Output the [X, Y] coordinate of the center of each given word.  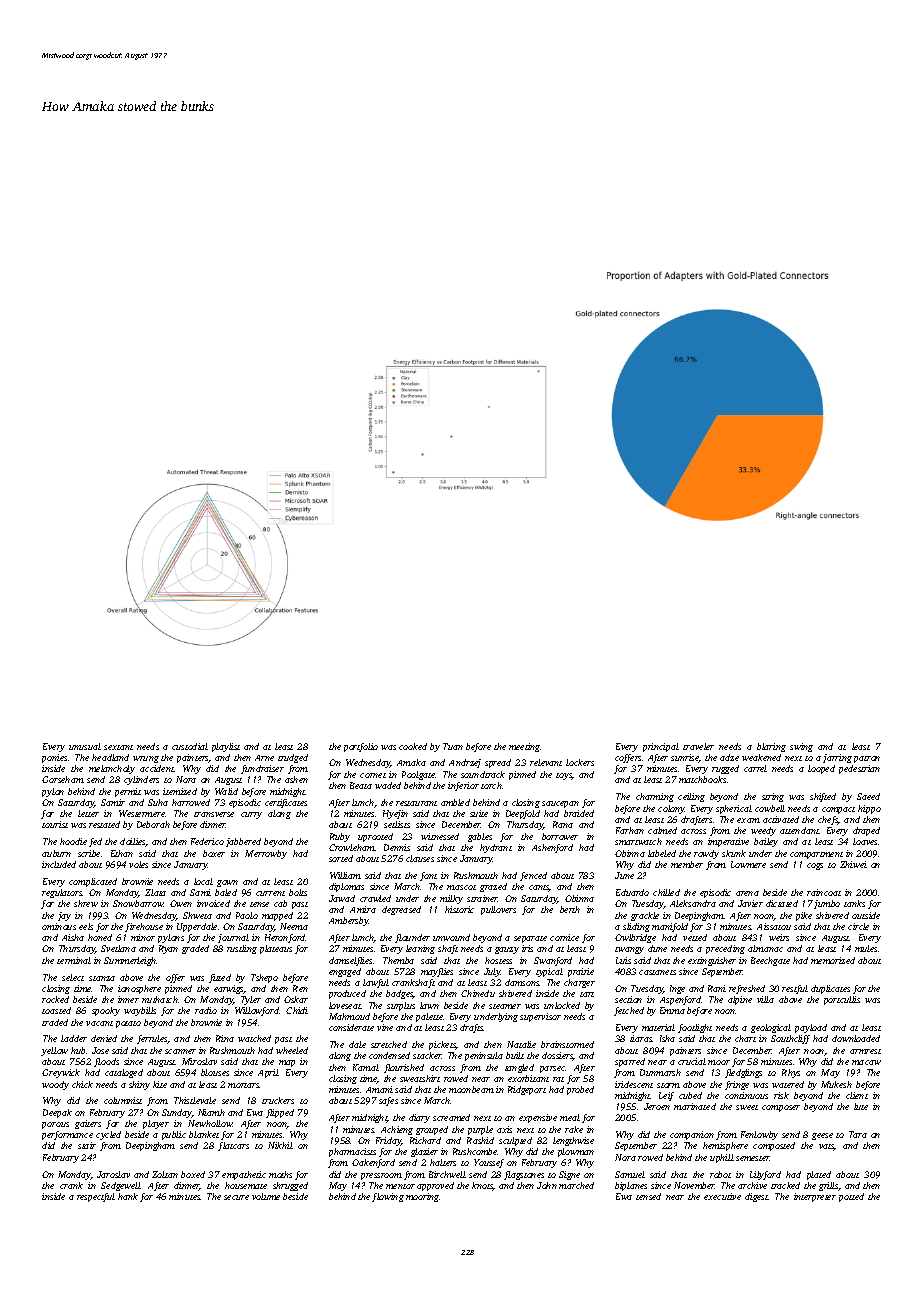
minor [143, 937]
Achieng [397, 1130]
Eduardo [632, 892]
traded [55, 1022]
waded [388, 785]
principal [661, 747]
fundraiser [262, 769]
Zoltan [165, 1174]
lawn [429, 1005]
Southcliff [790, 1039]
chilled [666, 892]
